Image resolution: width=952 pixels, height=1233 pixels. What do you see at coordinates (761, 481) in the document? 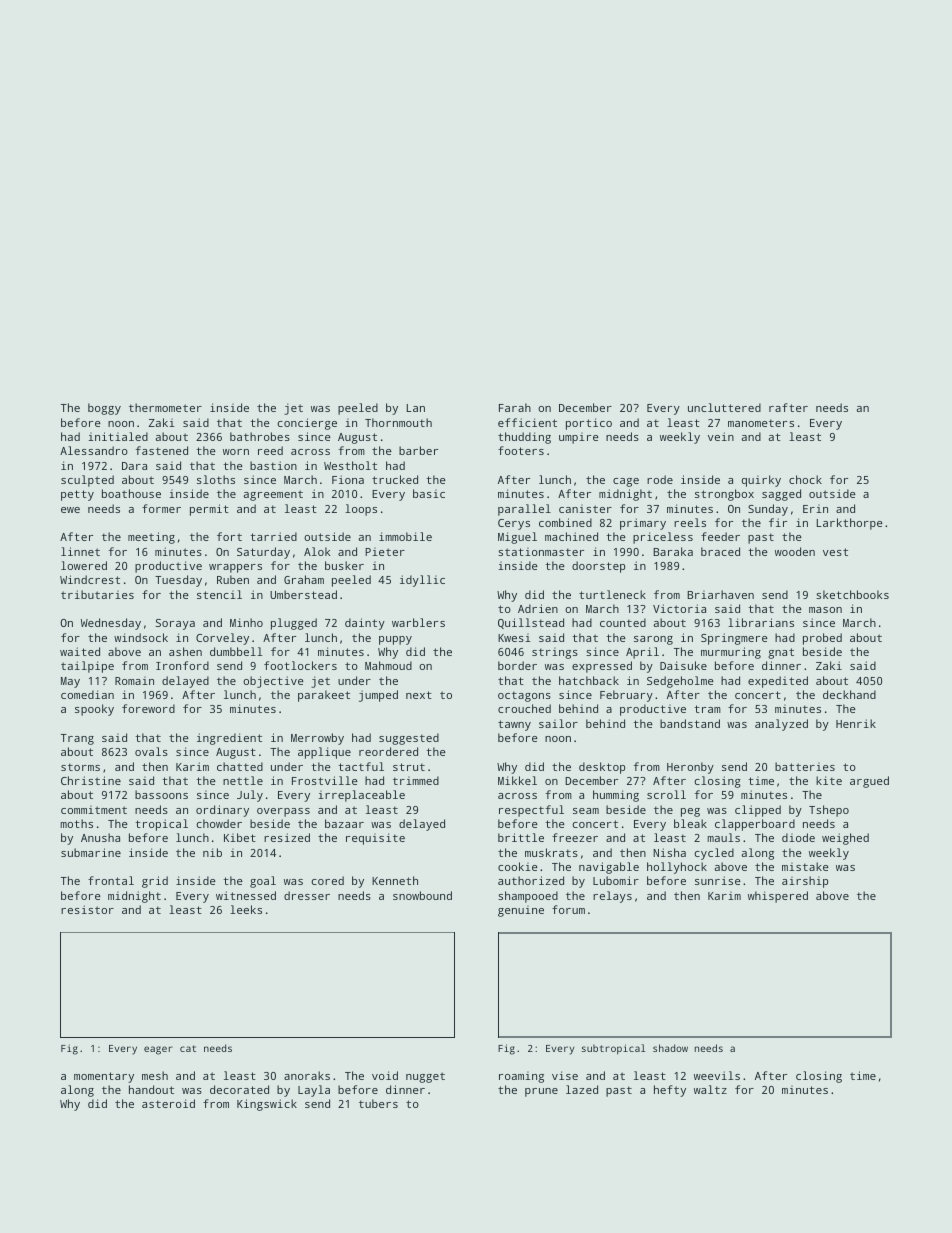
I see `quirky` at bounding box center [761, 481].
